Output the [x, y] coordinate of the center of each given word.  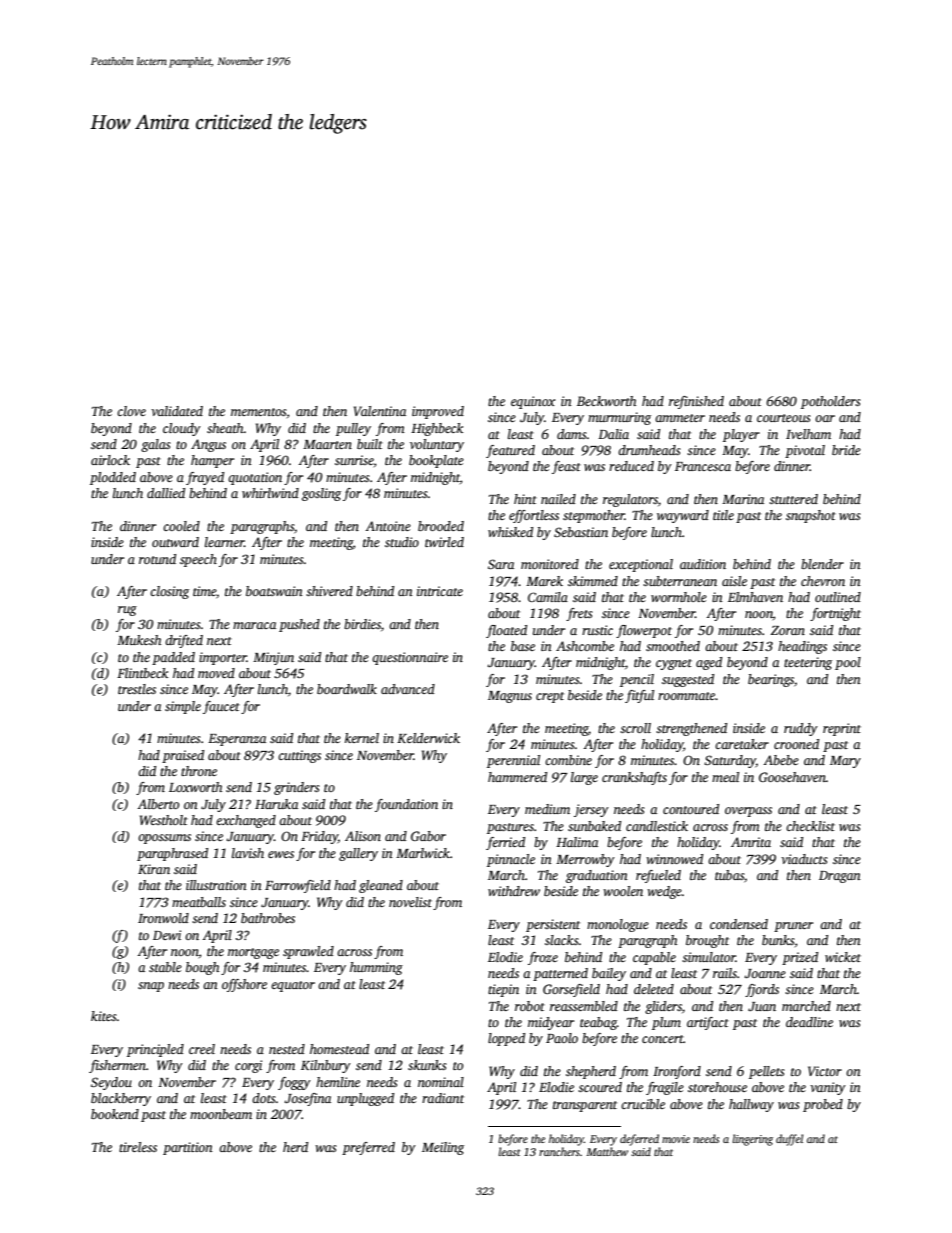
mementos [258, 412]
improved [438, 412]
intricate [440, 591]
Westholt [164, 820]
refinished [696, 402]
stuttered [793, 499]
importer [223, 658]
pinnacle [511, 860]
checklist [810, 826]
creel [202, 1049]
